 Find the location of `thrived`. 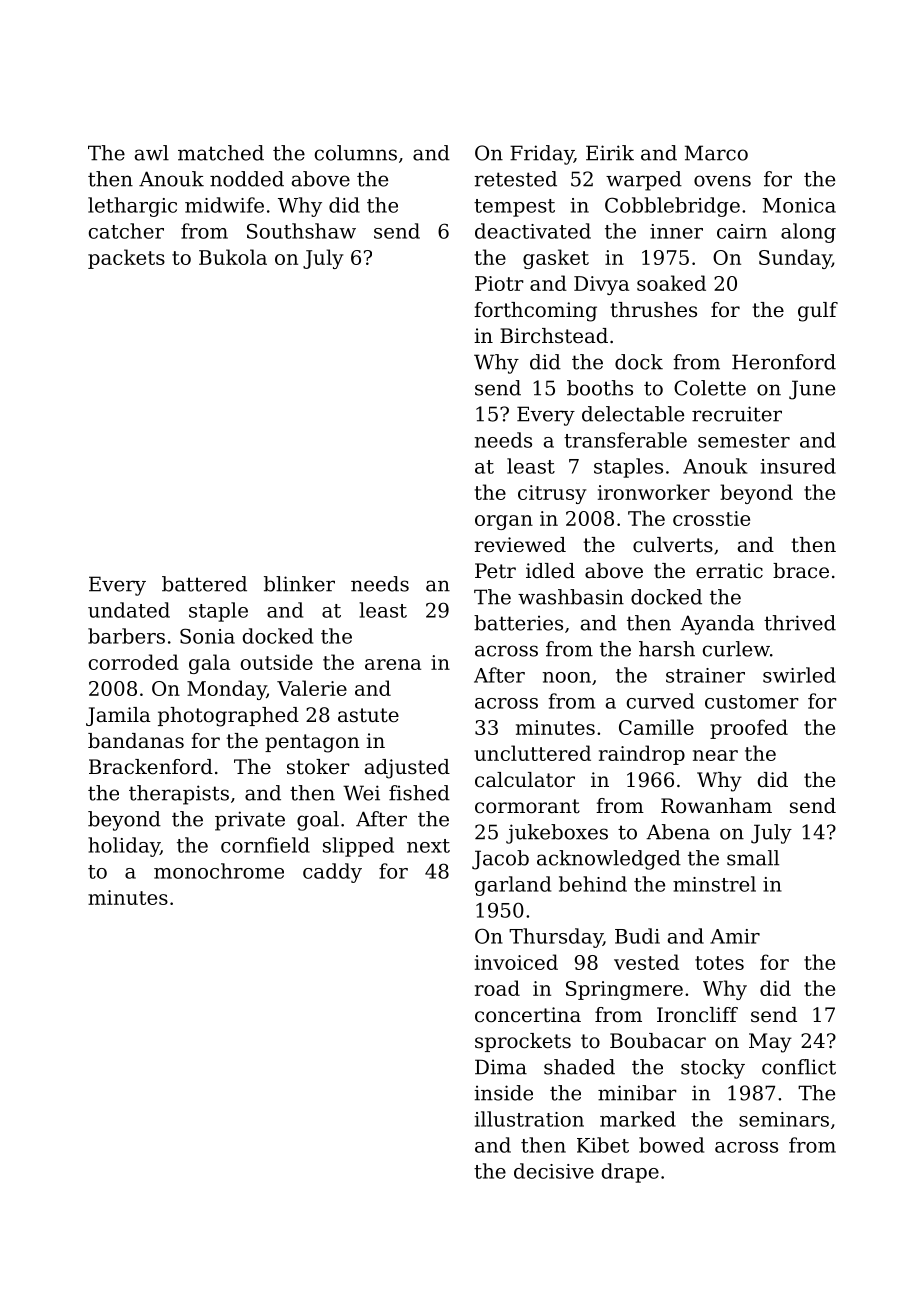

thrived is located at coordinates (800, 623).
